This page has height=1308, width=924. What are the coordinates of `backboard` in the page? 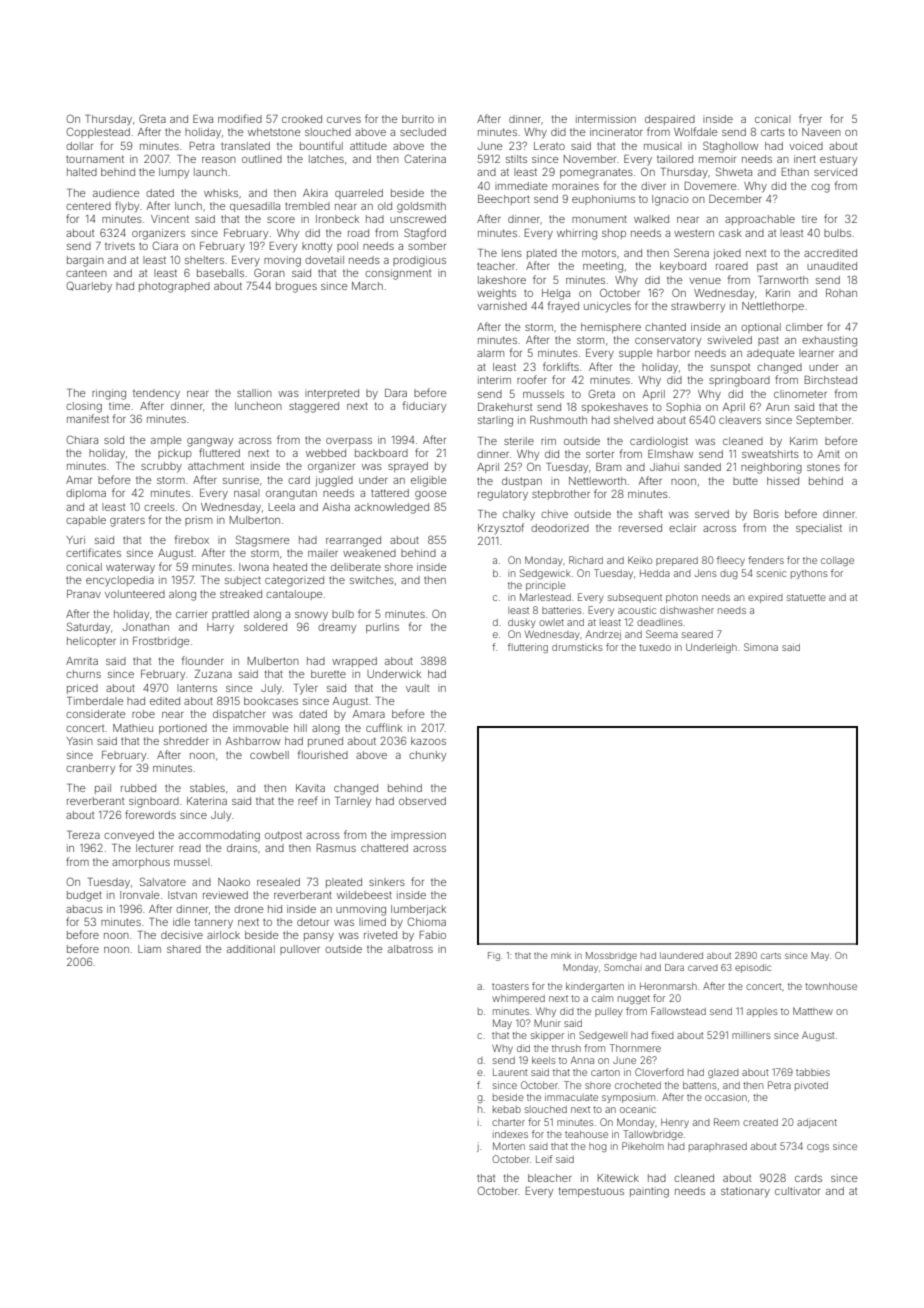 It's located at (381, 453).
